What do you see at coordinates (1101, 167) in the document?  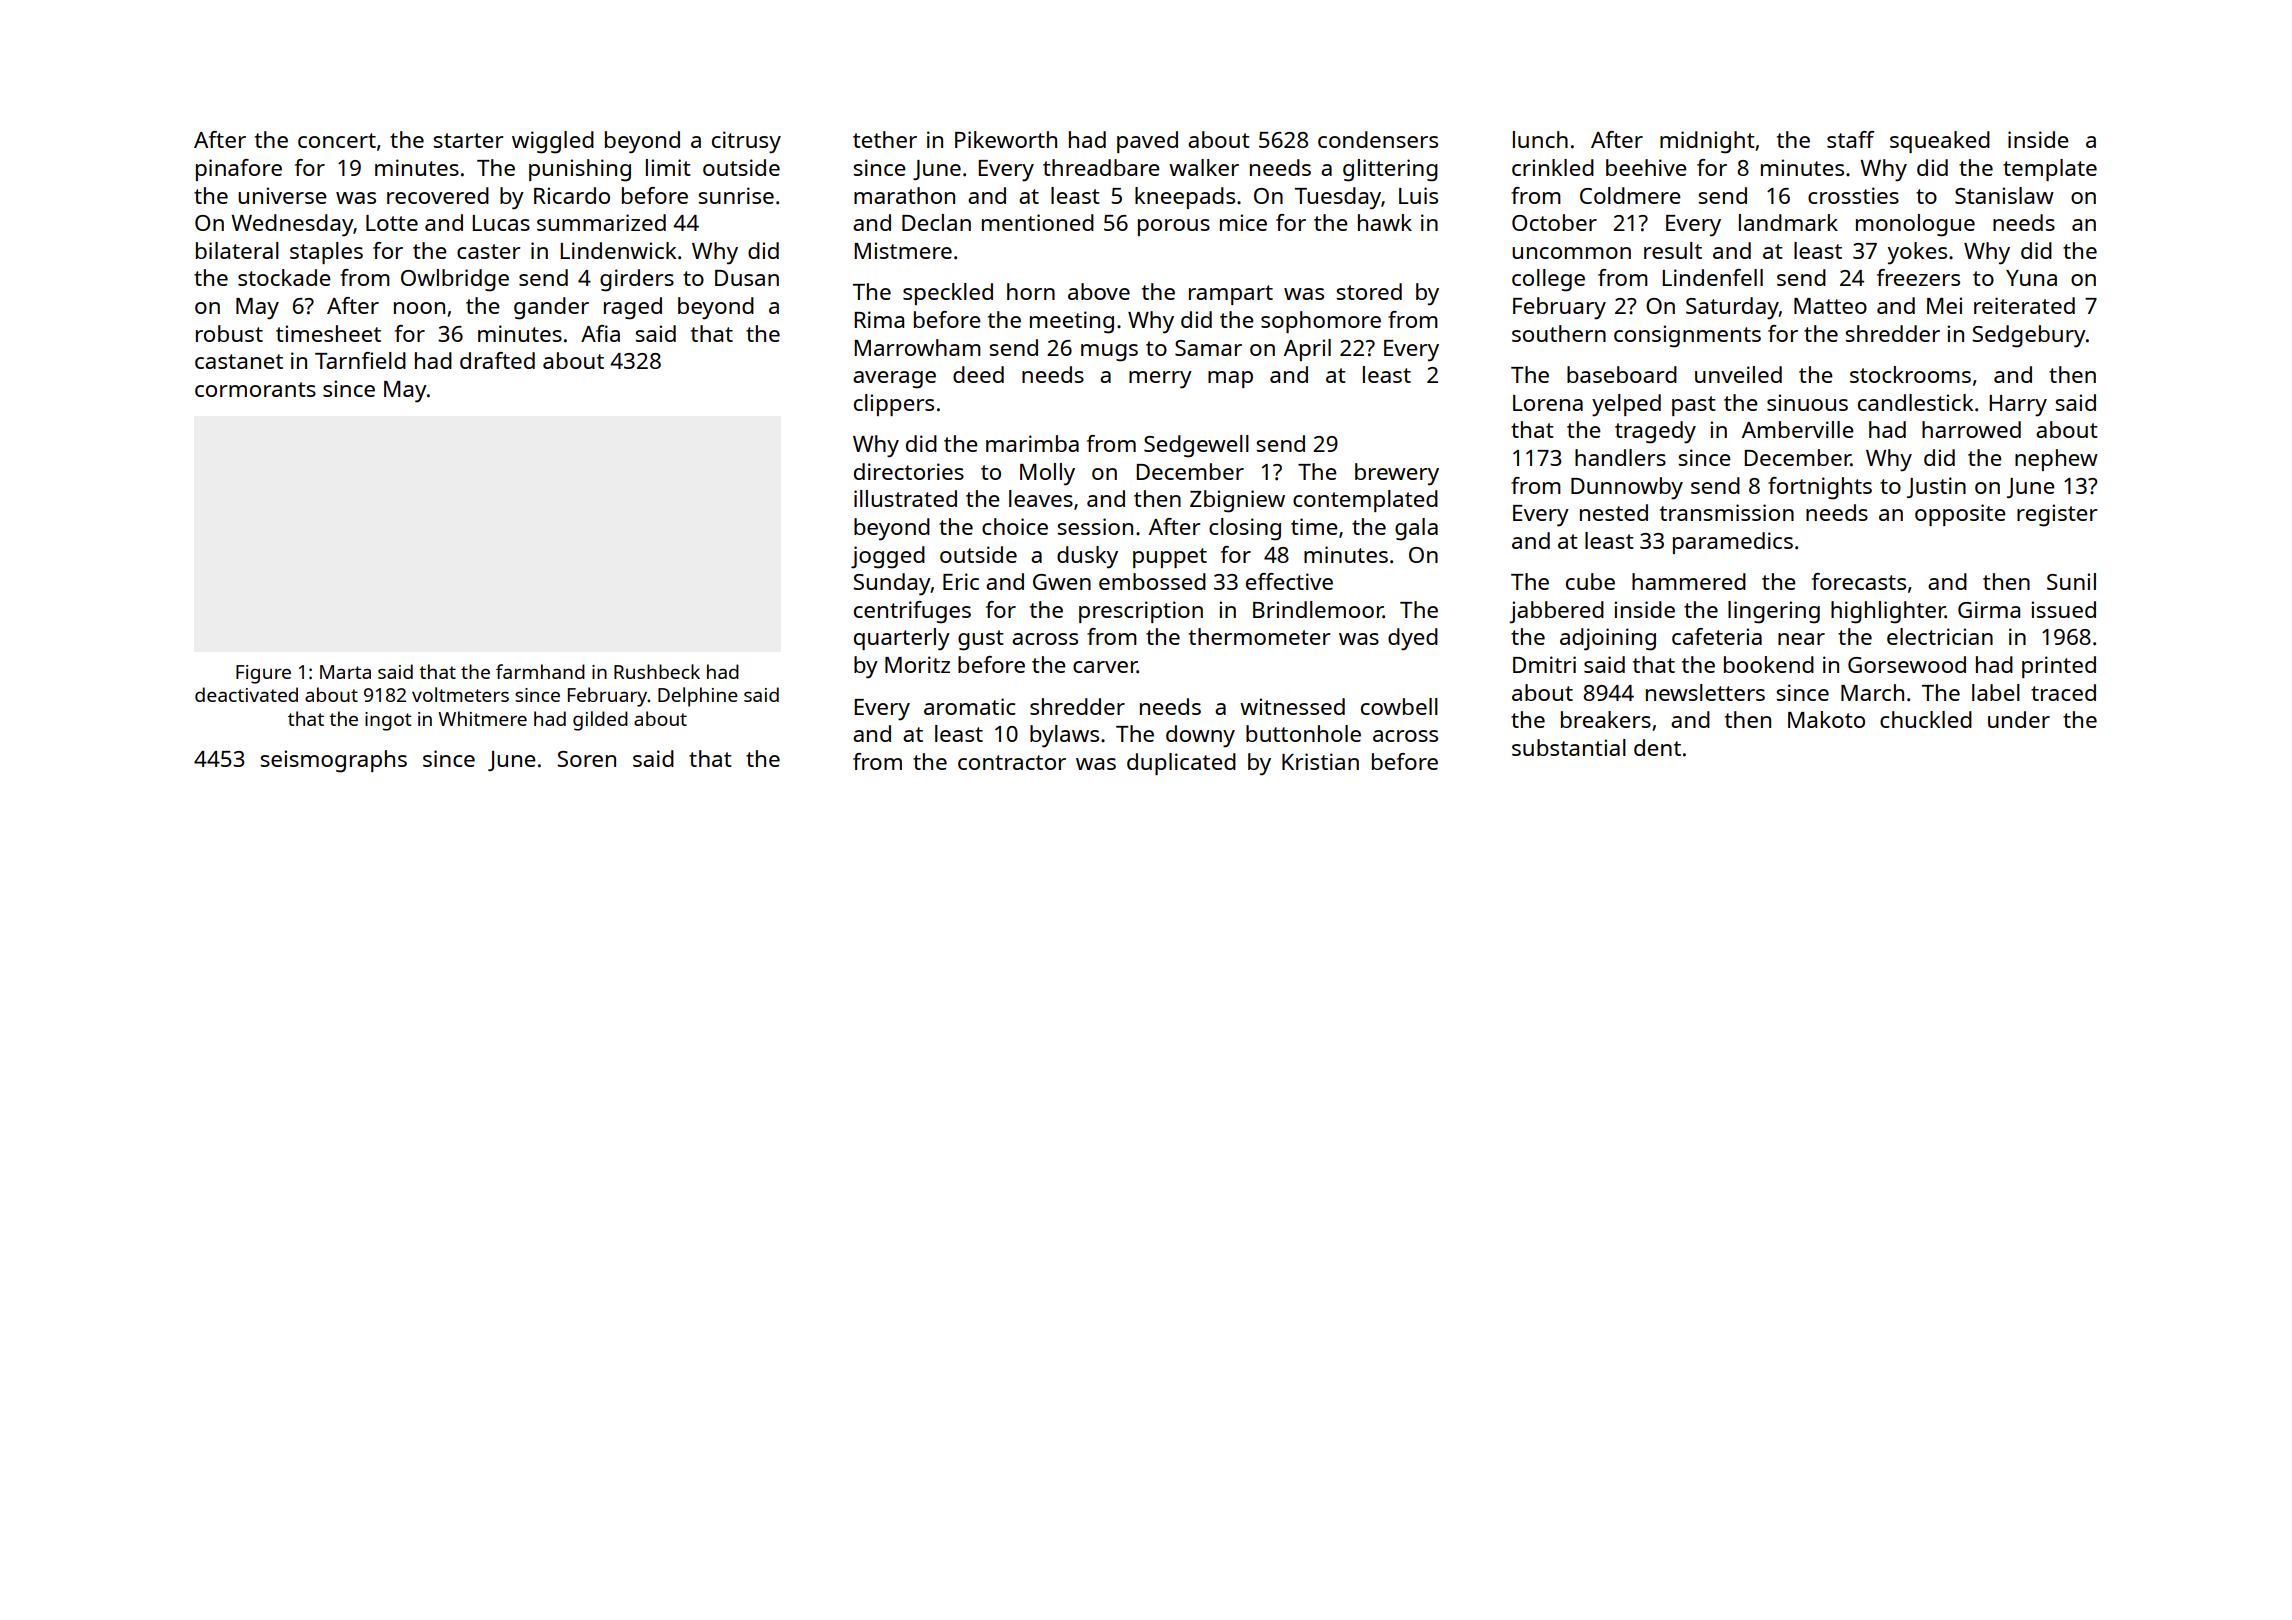 I see `threadbare` at bounding box center [1101, 167].
